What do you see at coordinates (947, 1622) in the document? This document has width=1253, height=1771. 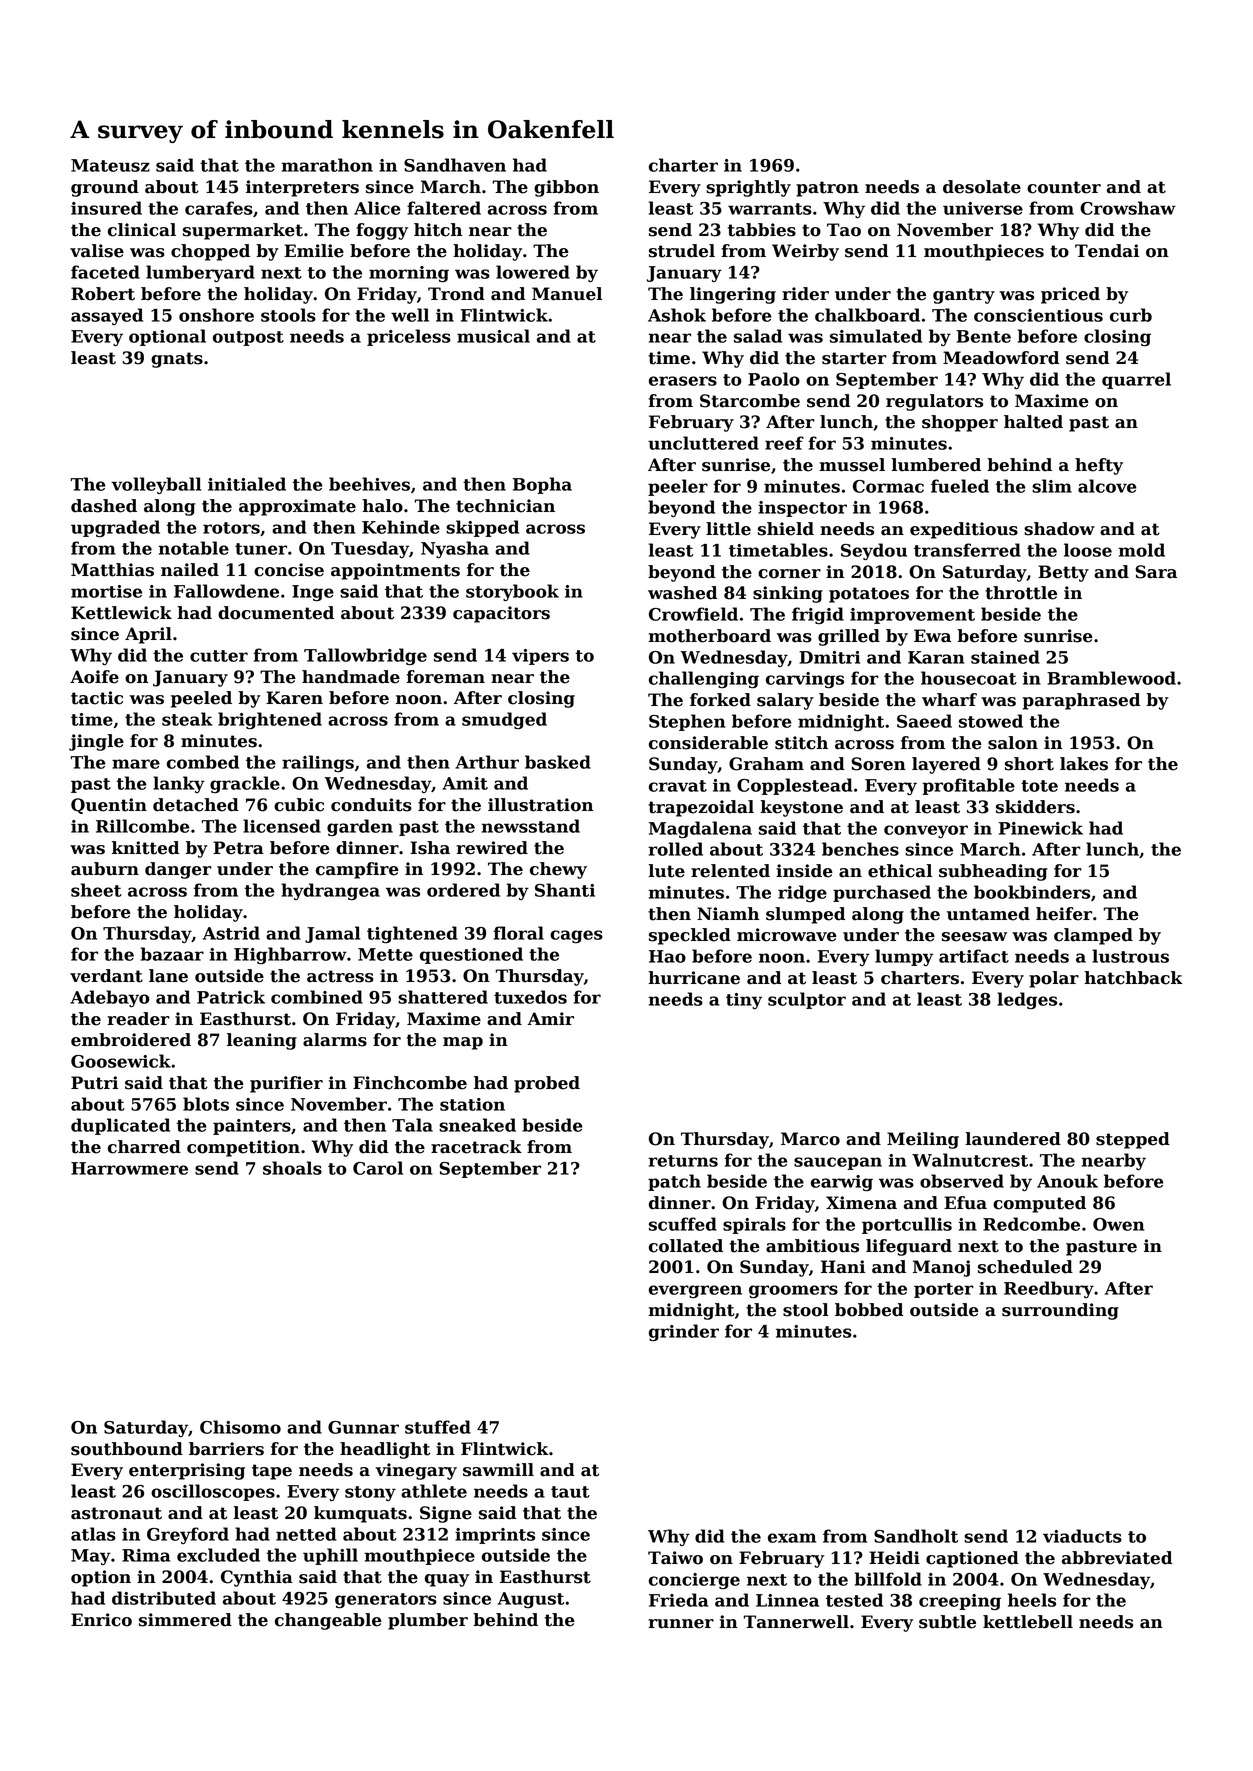 I see `subtle` at bounding box center [947, 1622].
